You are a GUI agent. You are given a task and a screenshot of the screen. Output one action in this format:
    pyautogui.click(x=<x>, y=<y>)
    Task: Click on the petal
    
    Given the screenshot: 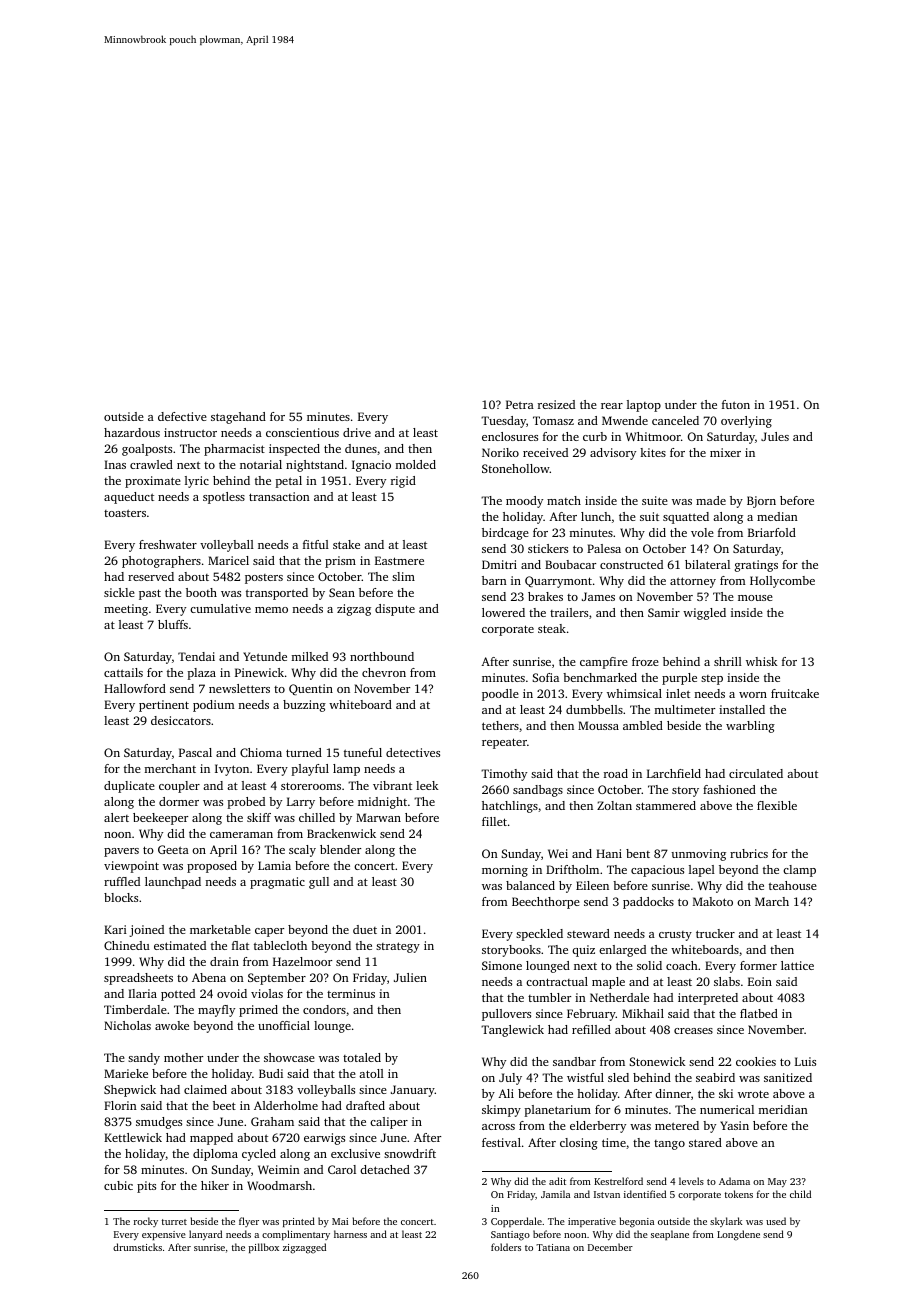 What is the action you would take?
    pyautogui.click(x=289, y=482)
